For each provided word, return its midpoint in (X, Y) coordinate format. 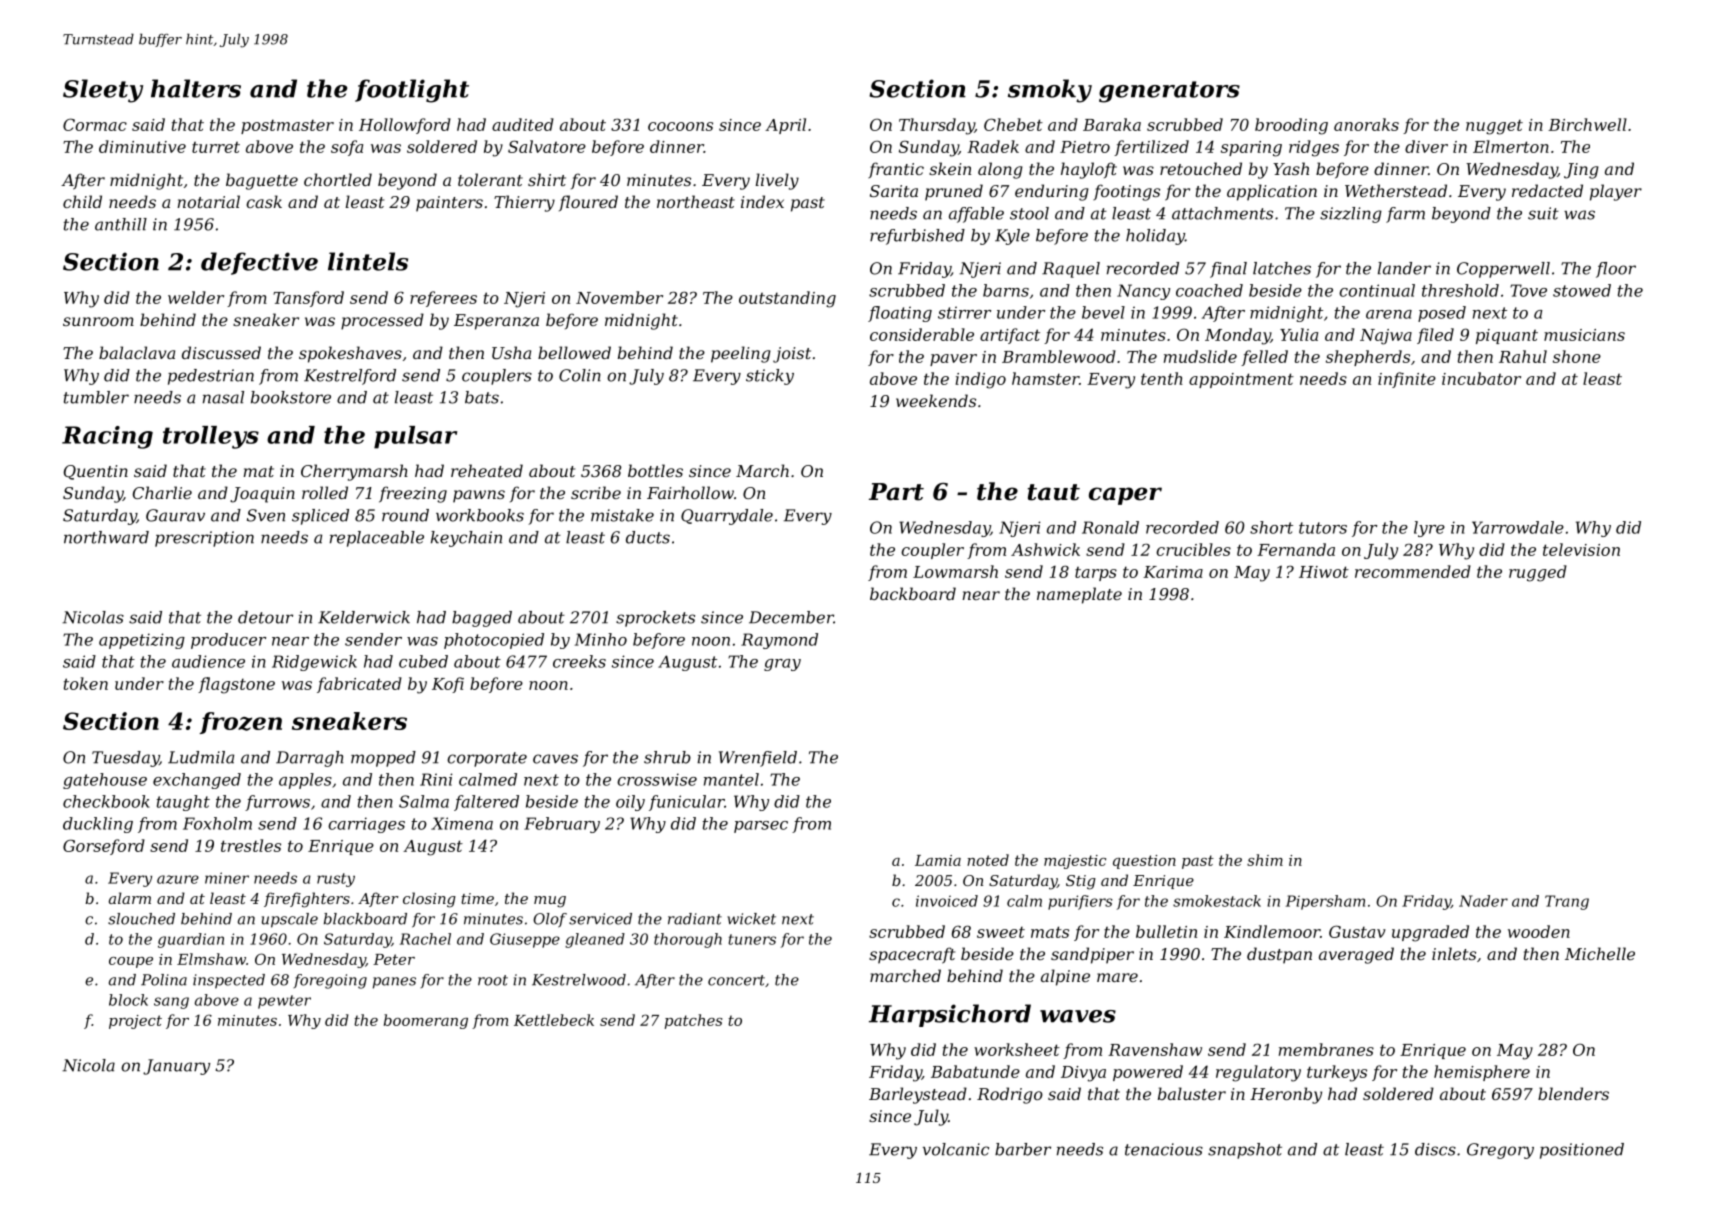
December (791, 617)
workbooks (480, 515)
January (176, 1067)
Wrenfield (758, 759)
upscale (290, 920)
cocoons (680, 126)
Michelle (1600, 953)
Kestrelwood (579, 980)
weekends (936, 400)
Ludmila (201, 757)
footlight (412, 91)
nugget (1494, 127)
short (1271, 527)
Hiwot (1324, 572)
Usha (511, 352)
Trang (1567, 902)
